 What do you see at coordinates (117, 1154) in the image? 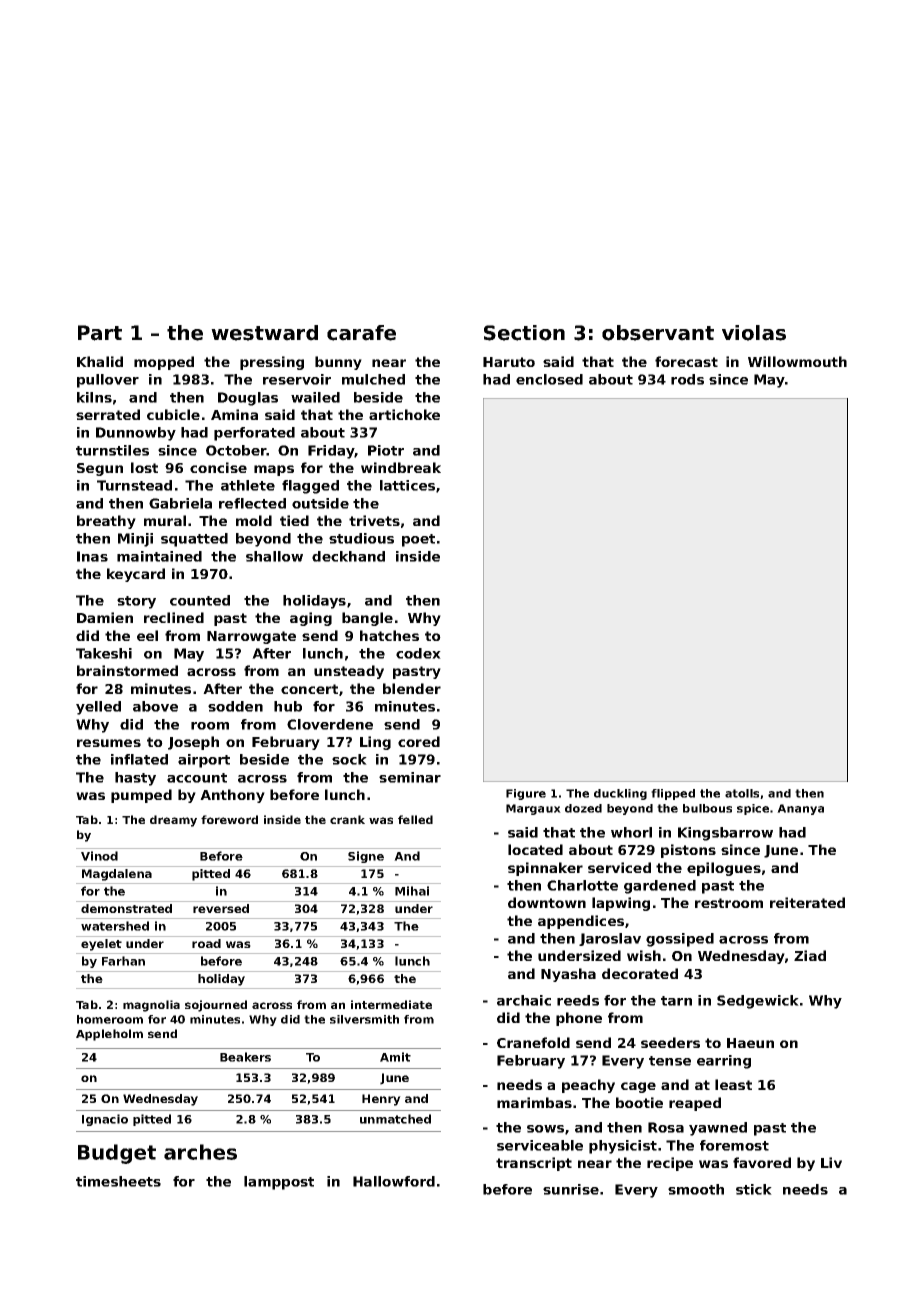
I see `Budget` at bounding box center [117, 1154].
